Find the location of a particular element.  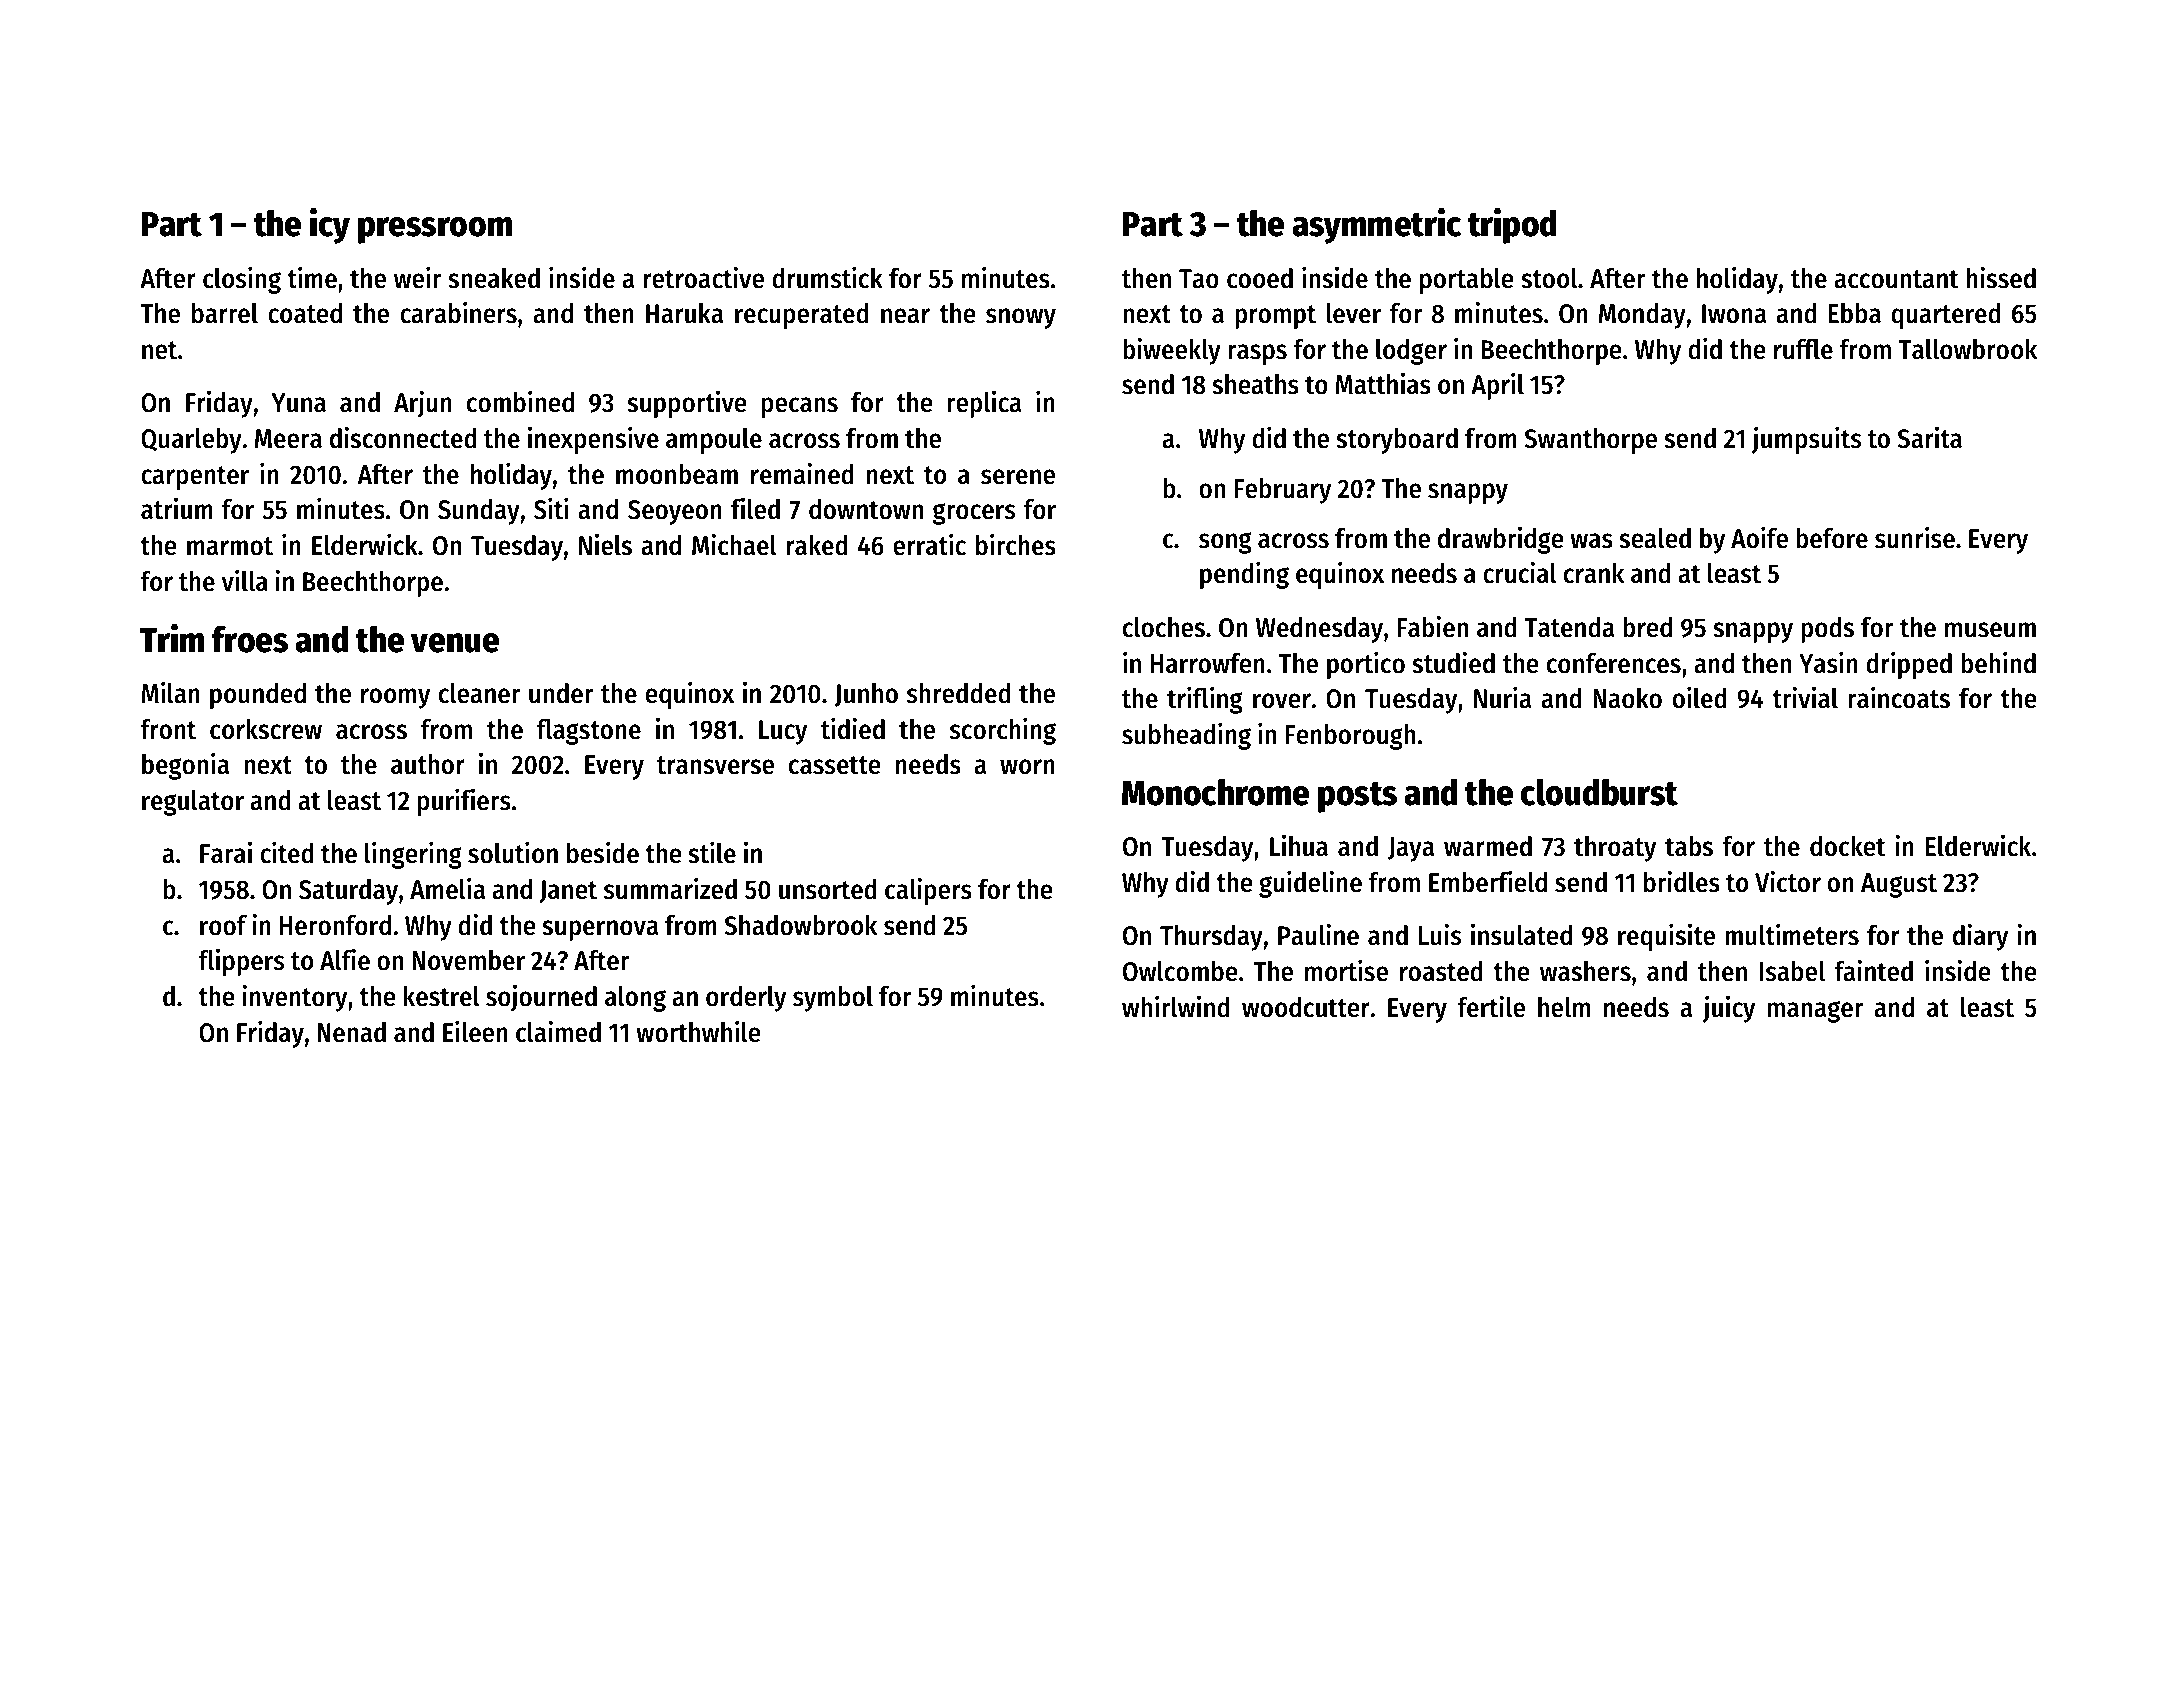

cloudburst is located at coordinates (1599, 792).
